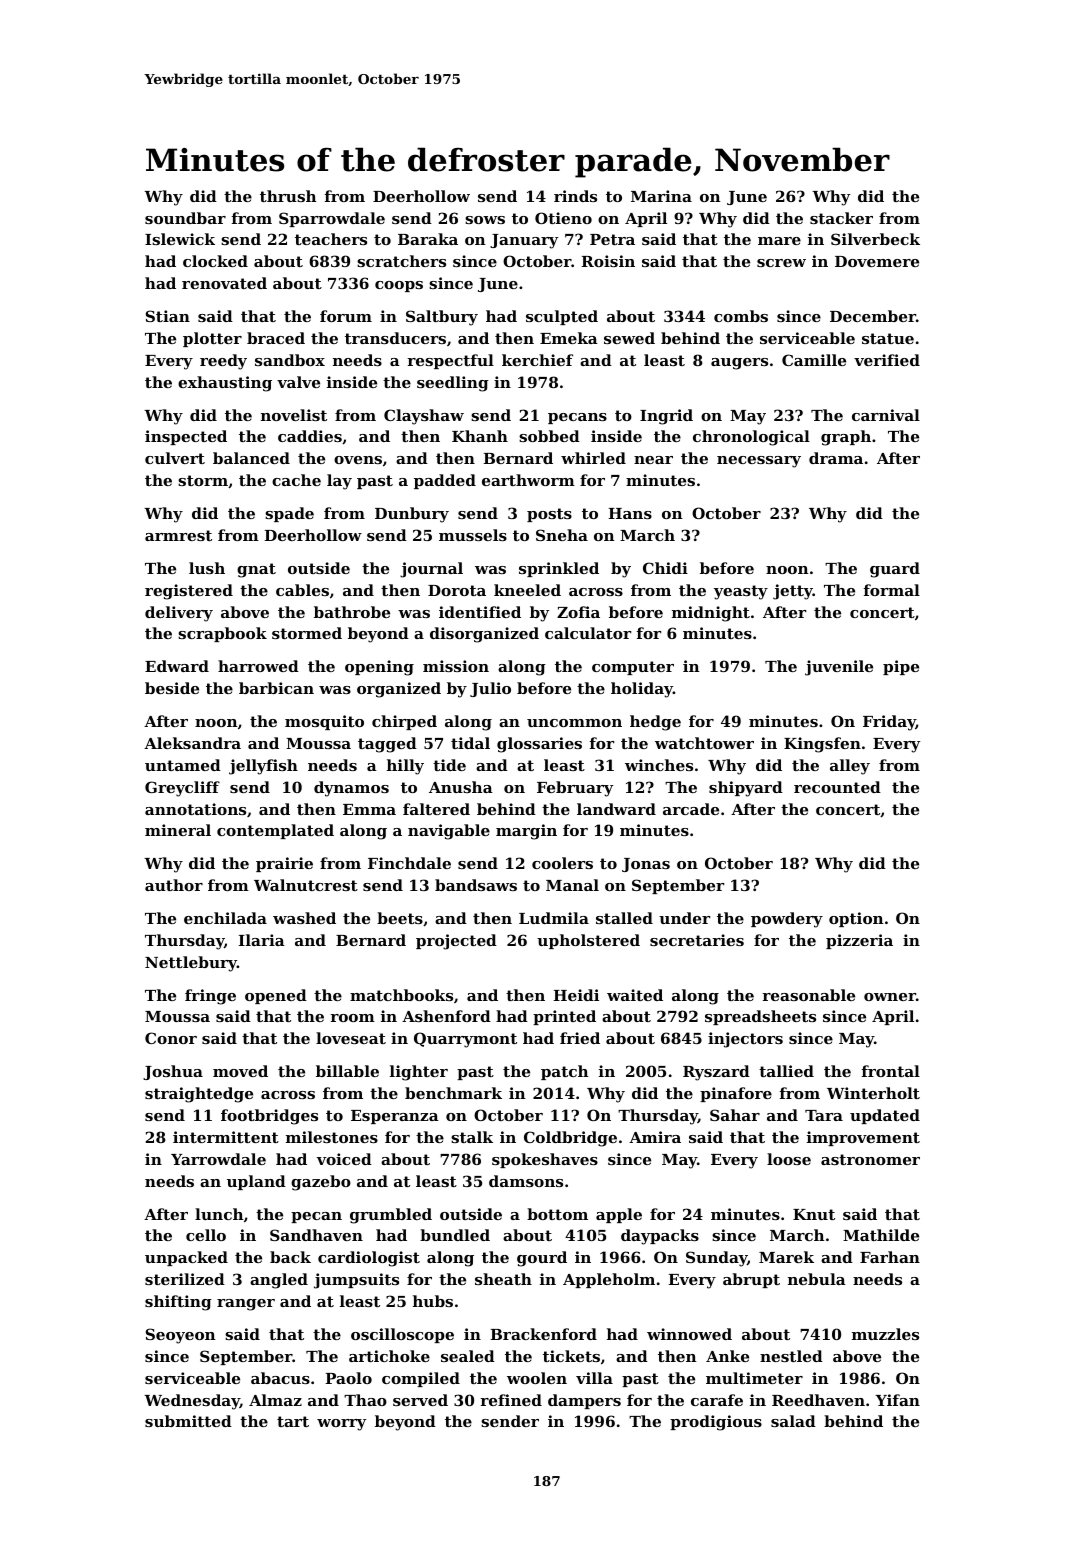  I want to click on stacker, so click(841, 218).
